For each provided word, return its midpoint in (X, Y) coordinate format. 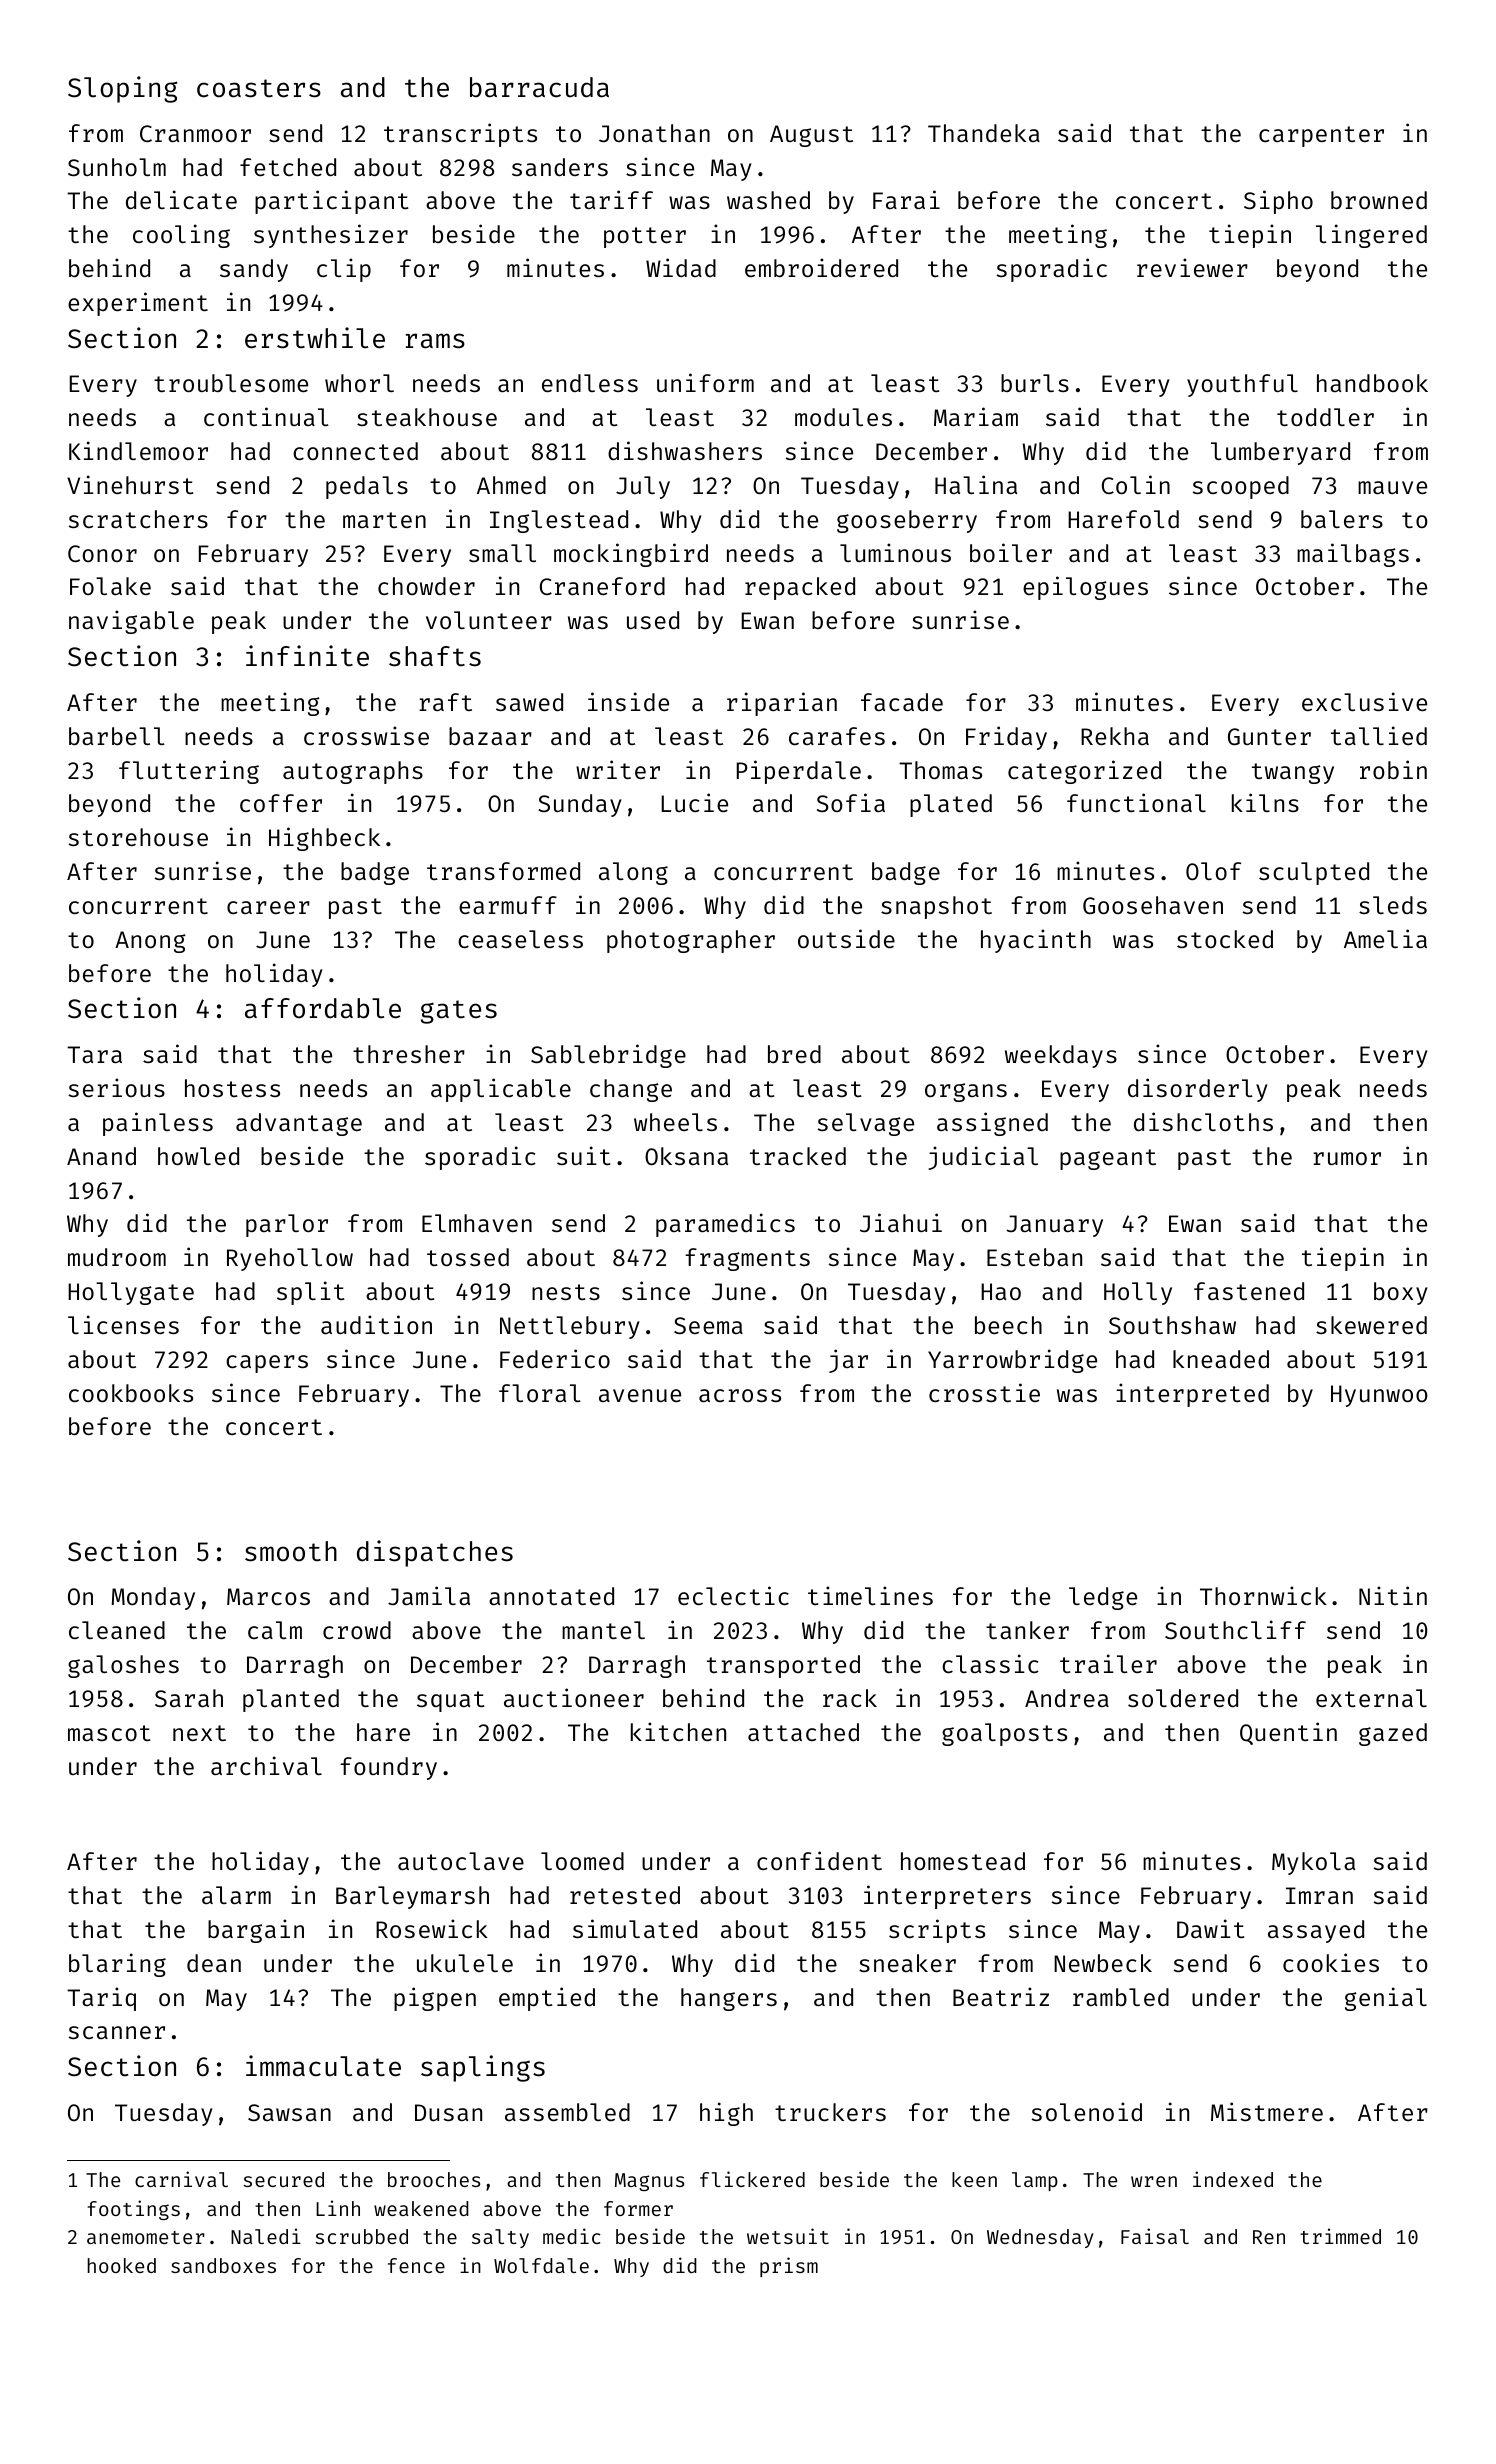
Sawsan (289, 2112)
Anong (150, 942)
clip (344, 270)
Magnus (649, 2182)
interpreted (1192, 1395)
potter (645, 237)
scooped (1241, 487)
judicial (983, 1158)
